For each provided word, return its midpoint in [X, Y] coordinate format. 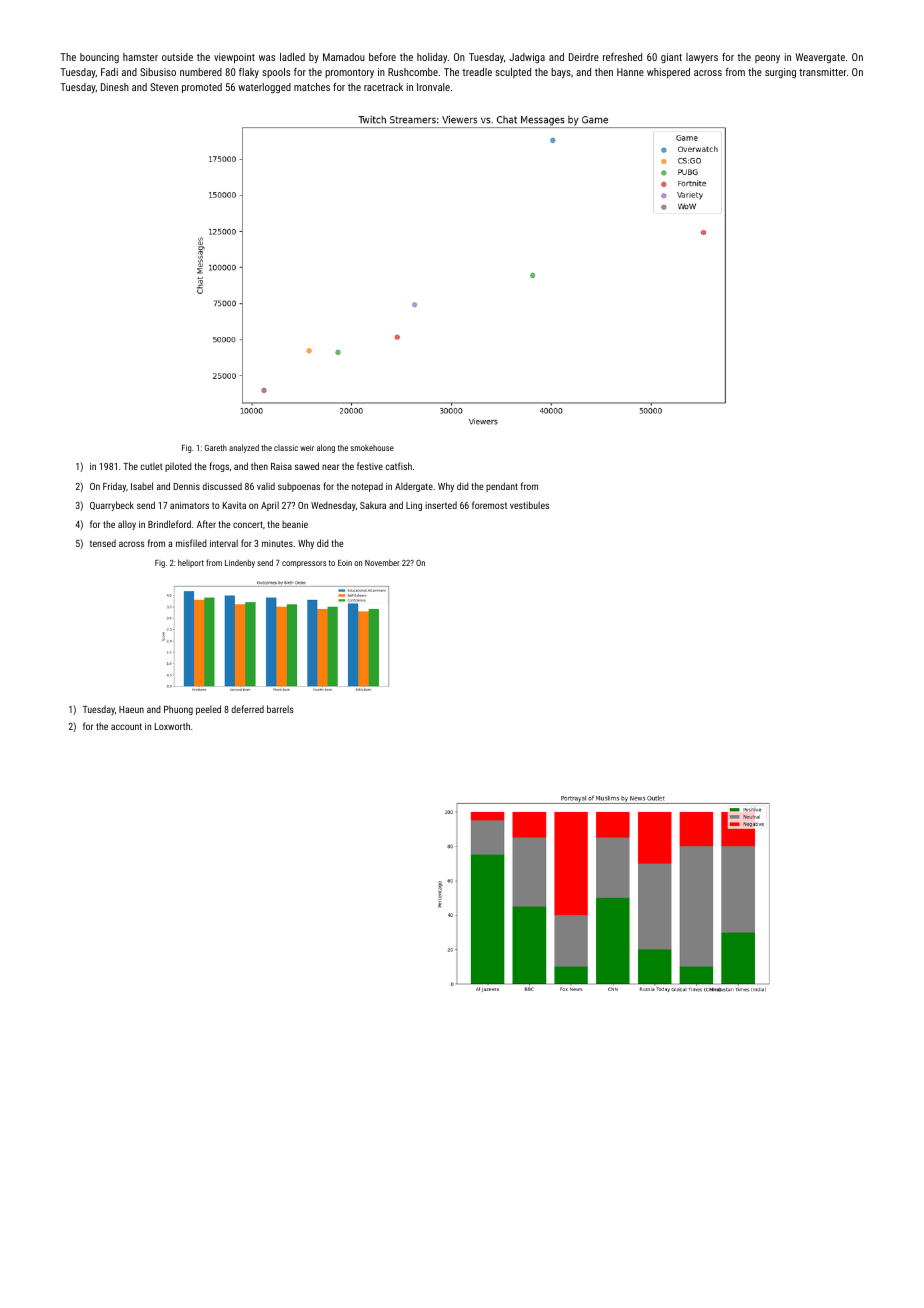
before [382, 57]
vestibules [529, 505]
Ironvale [433, 87]
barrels [280, 709]
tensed [103, 543]
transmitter [823, 72]
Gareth [216, 447]
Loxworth [172, 726]
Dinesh [115, 87]
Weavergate [820, 58]
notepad [367, 487]
